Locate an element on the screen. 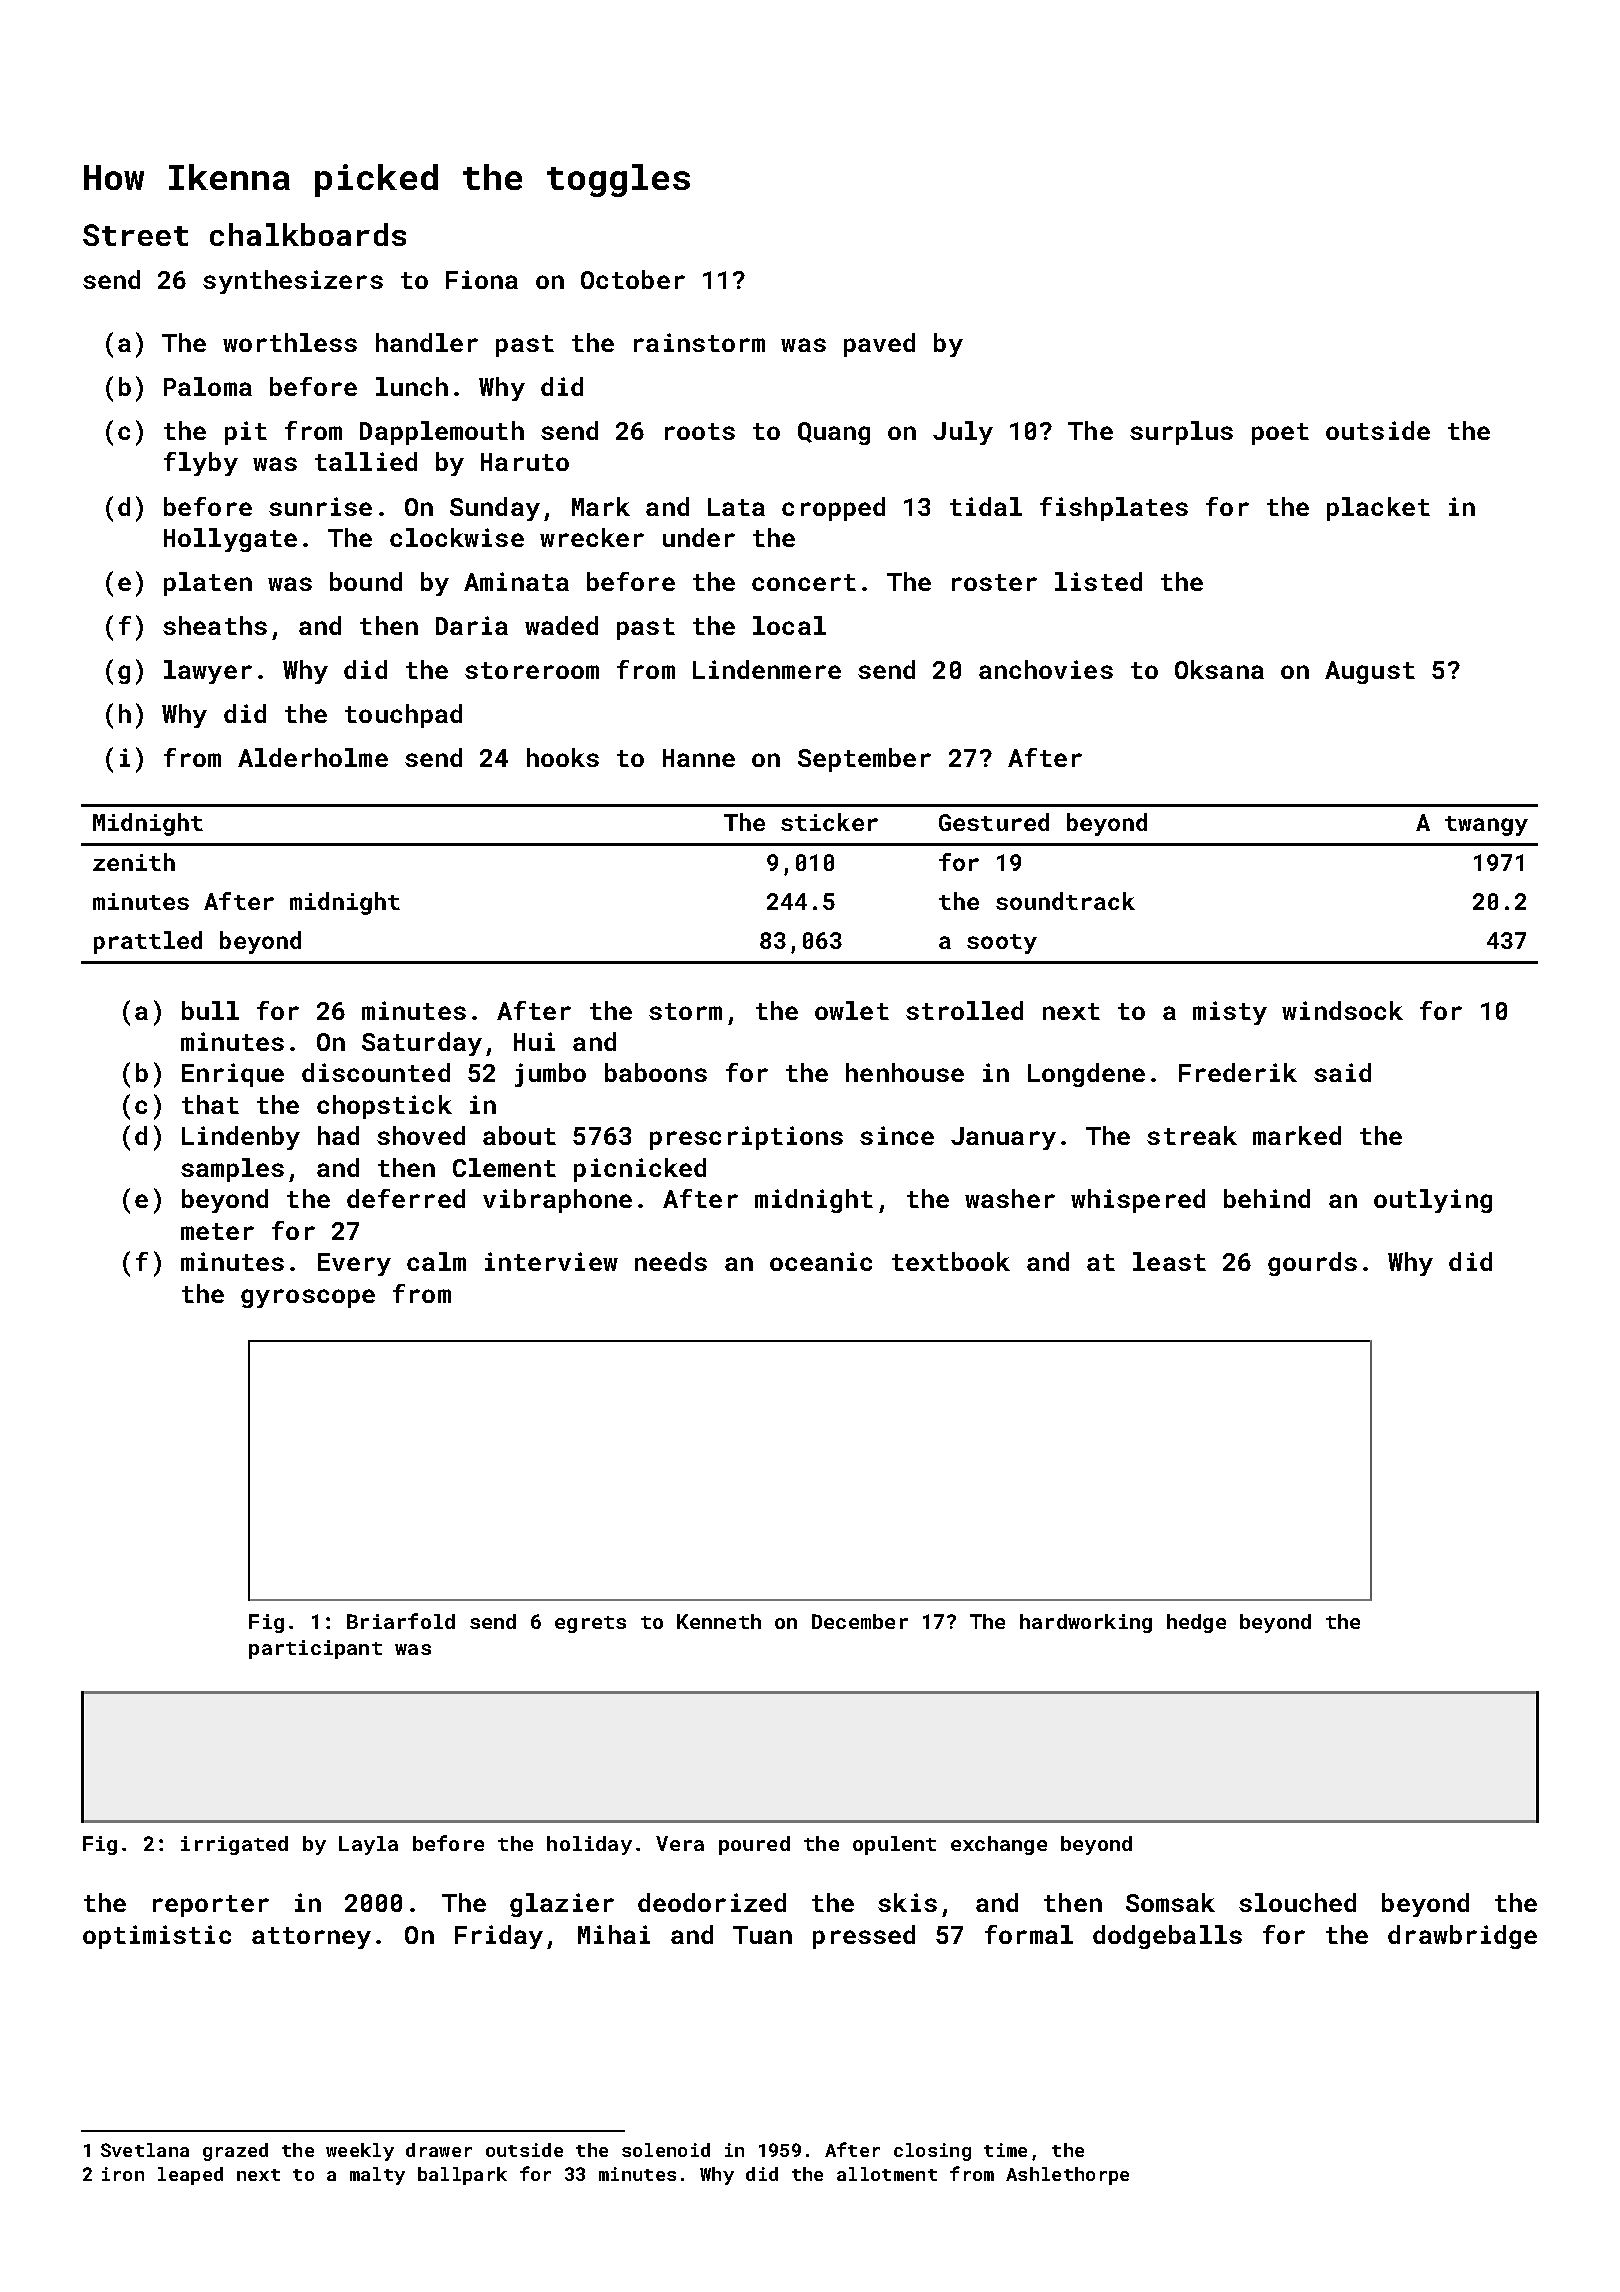  hedge is located at coordinates (1196, 1623).
